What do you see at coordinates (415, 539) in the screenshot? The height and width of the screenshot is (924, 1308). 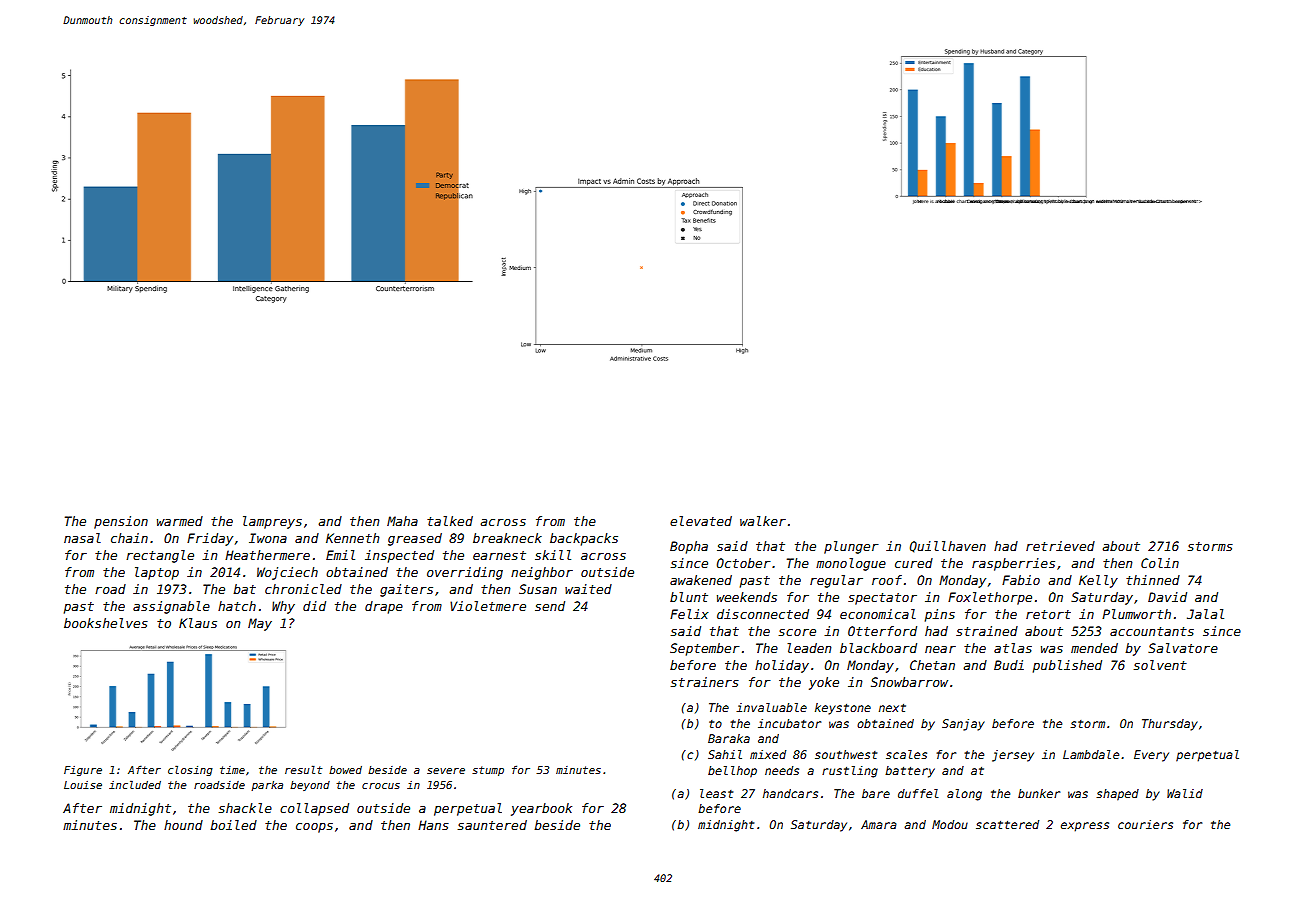 I see `greased` at bounding box center [415, 539].
